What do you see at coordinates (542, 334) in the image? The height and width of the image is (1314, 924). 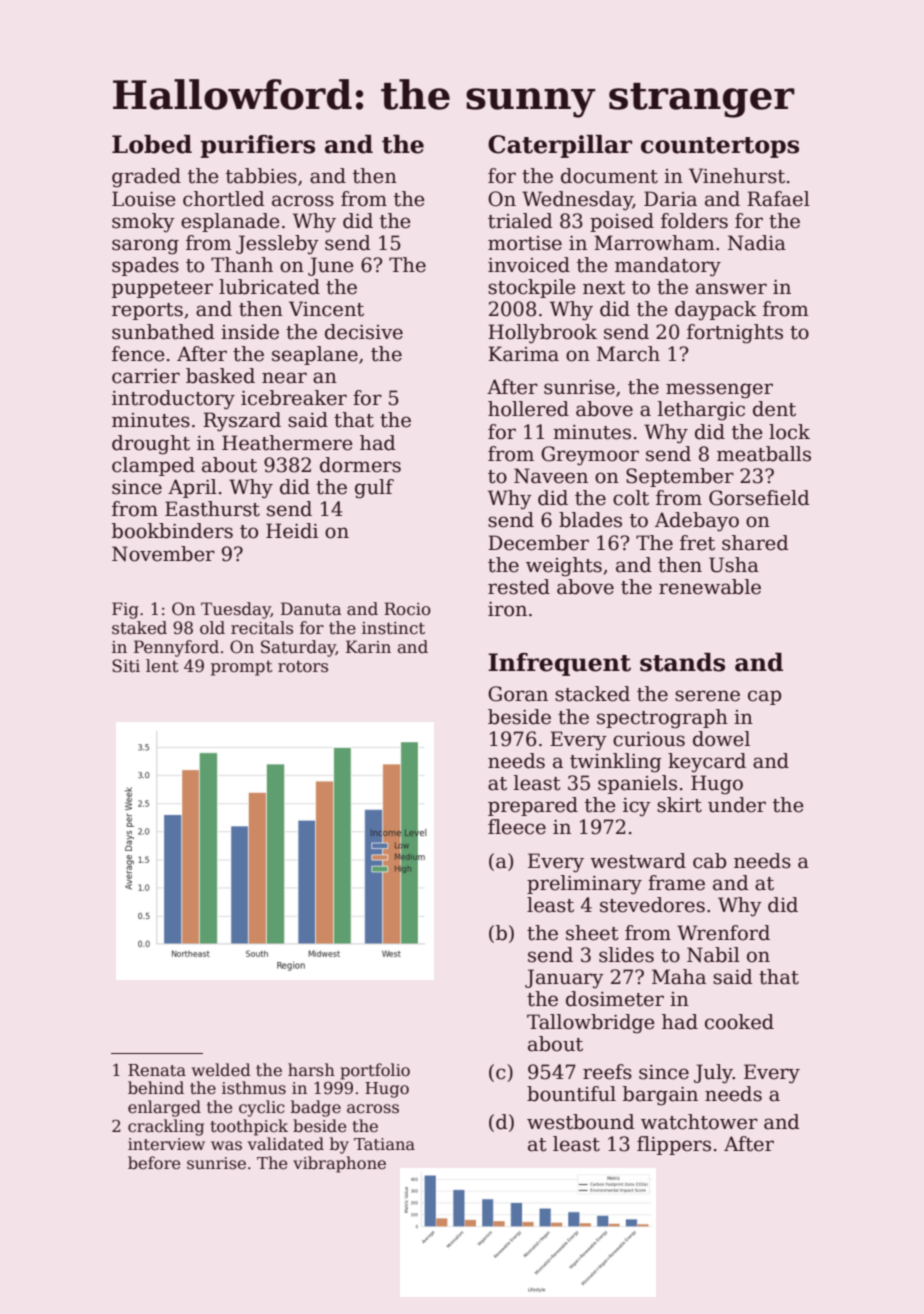 I see `Hollybrook` at bounding box center [542, 334].
